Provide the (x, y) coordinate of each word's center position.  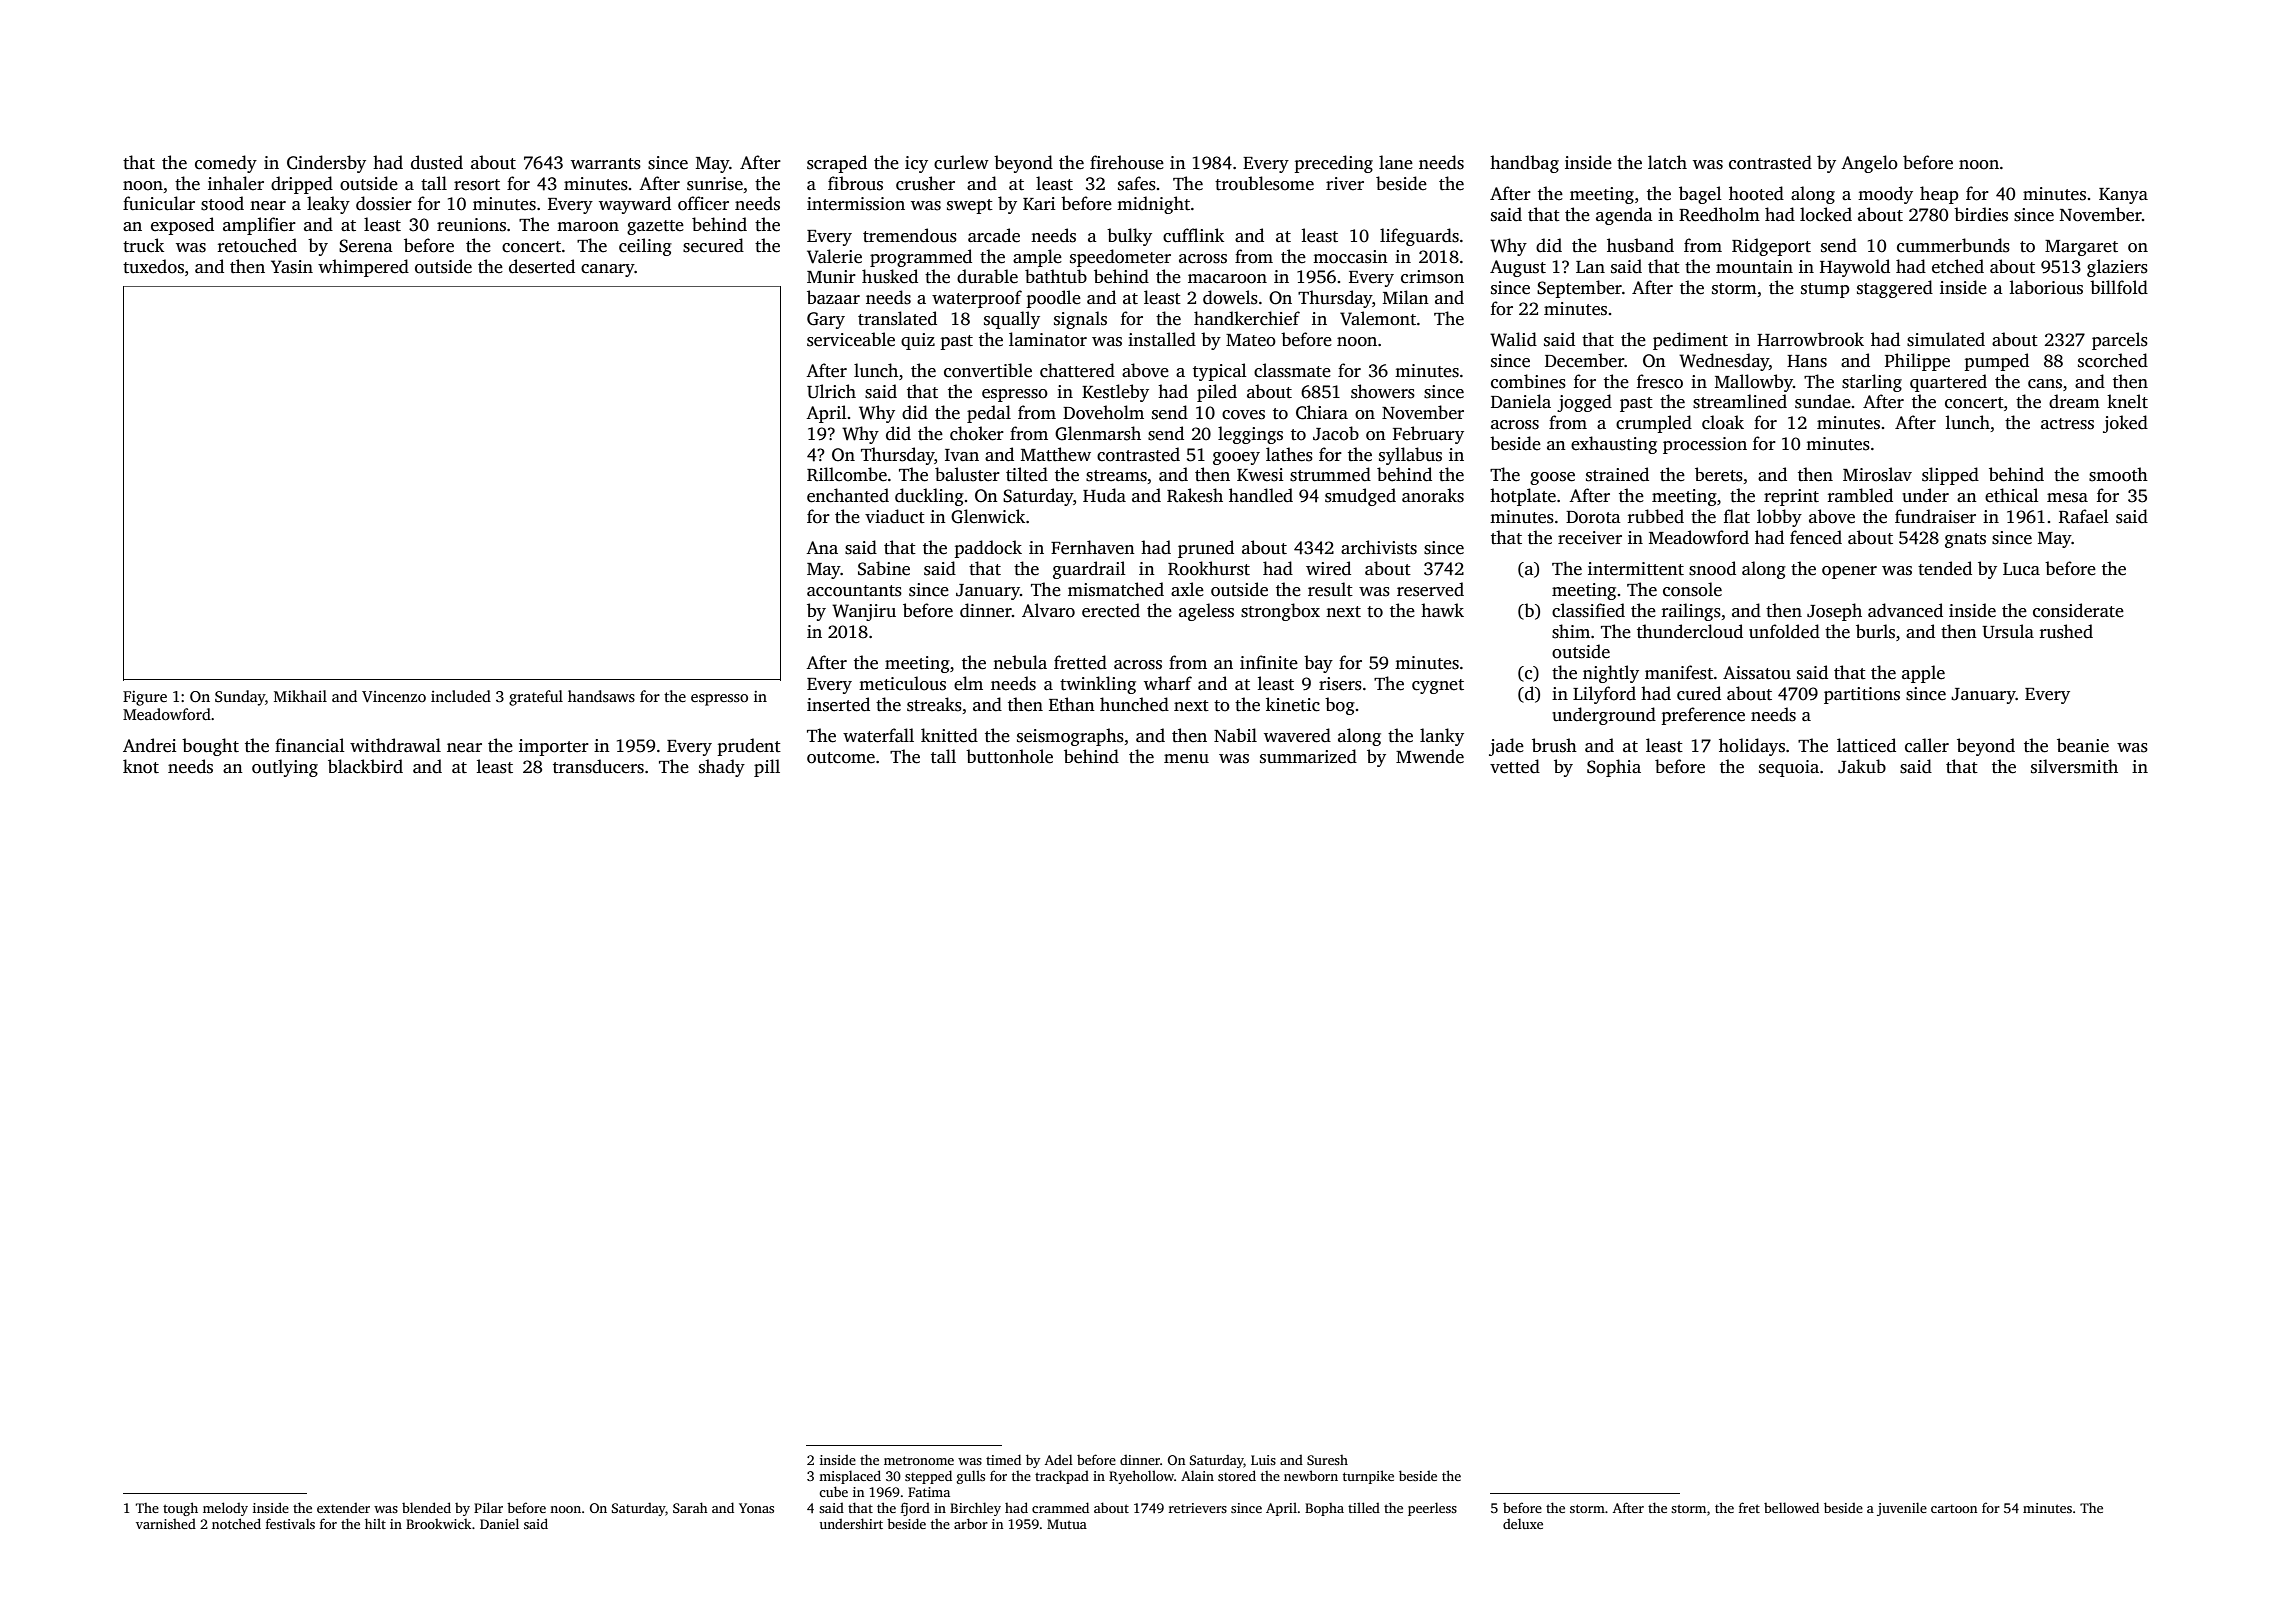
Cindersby (326, 164)
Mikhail (300, 696)
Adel (1059, 1459)
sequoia (1789, 768)
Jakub (1862, 766)
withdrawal (395, 745)
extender (343, 1508)
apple (1923, 674)
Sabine (884, 568)
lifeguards (1419, 237)
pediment (1690, 341)
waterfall (878, 735)
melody (225, 1509)
